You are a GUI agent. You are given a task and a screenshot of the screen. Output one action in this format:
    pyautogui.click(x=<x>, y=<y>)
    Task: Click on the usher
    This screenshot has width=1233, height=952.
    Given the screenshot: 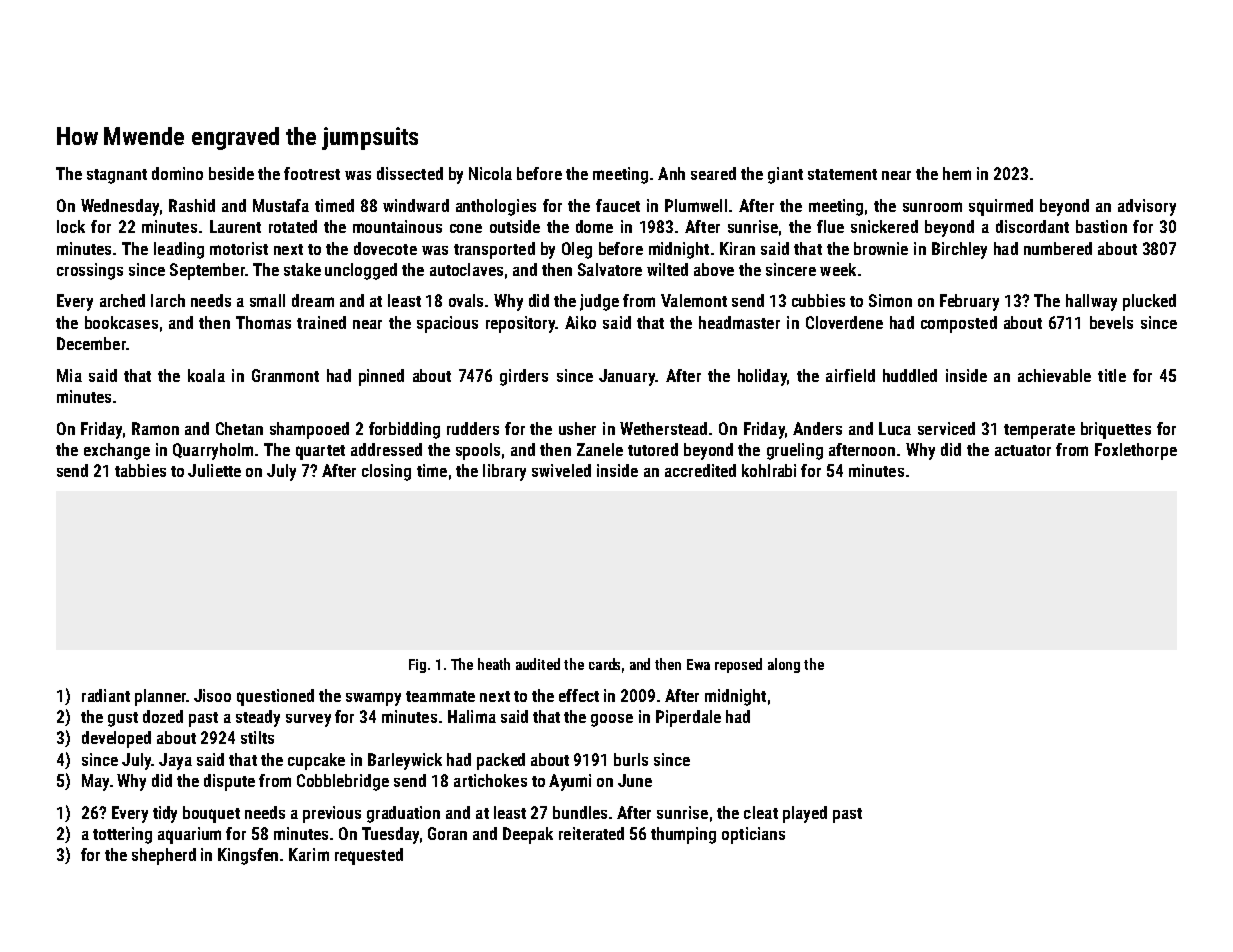 What is the action you would take?
    pyautogui.click(x=577, y=428)
